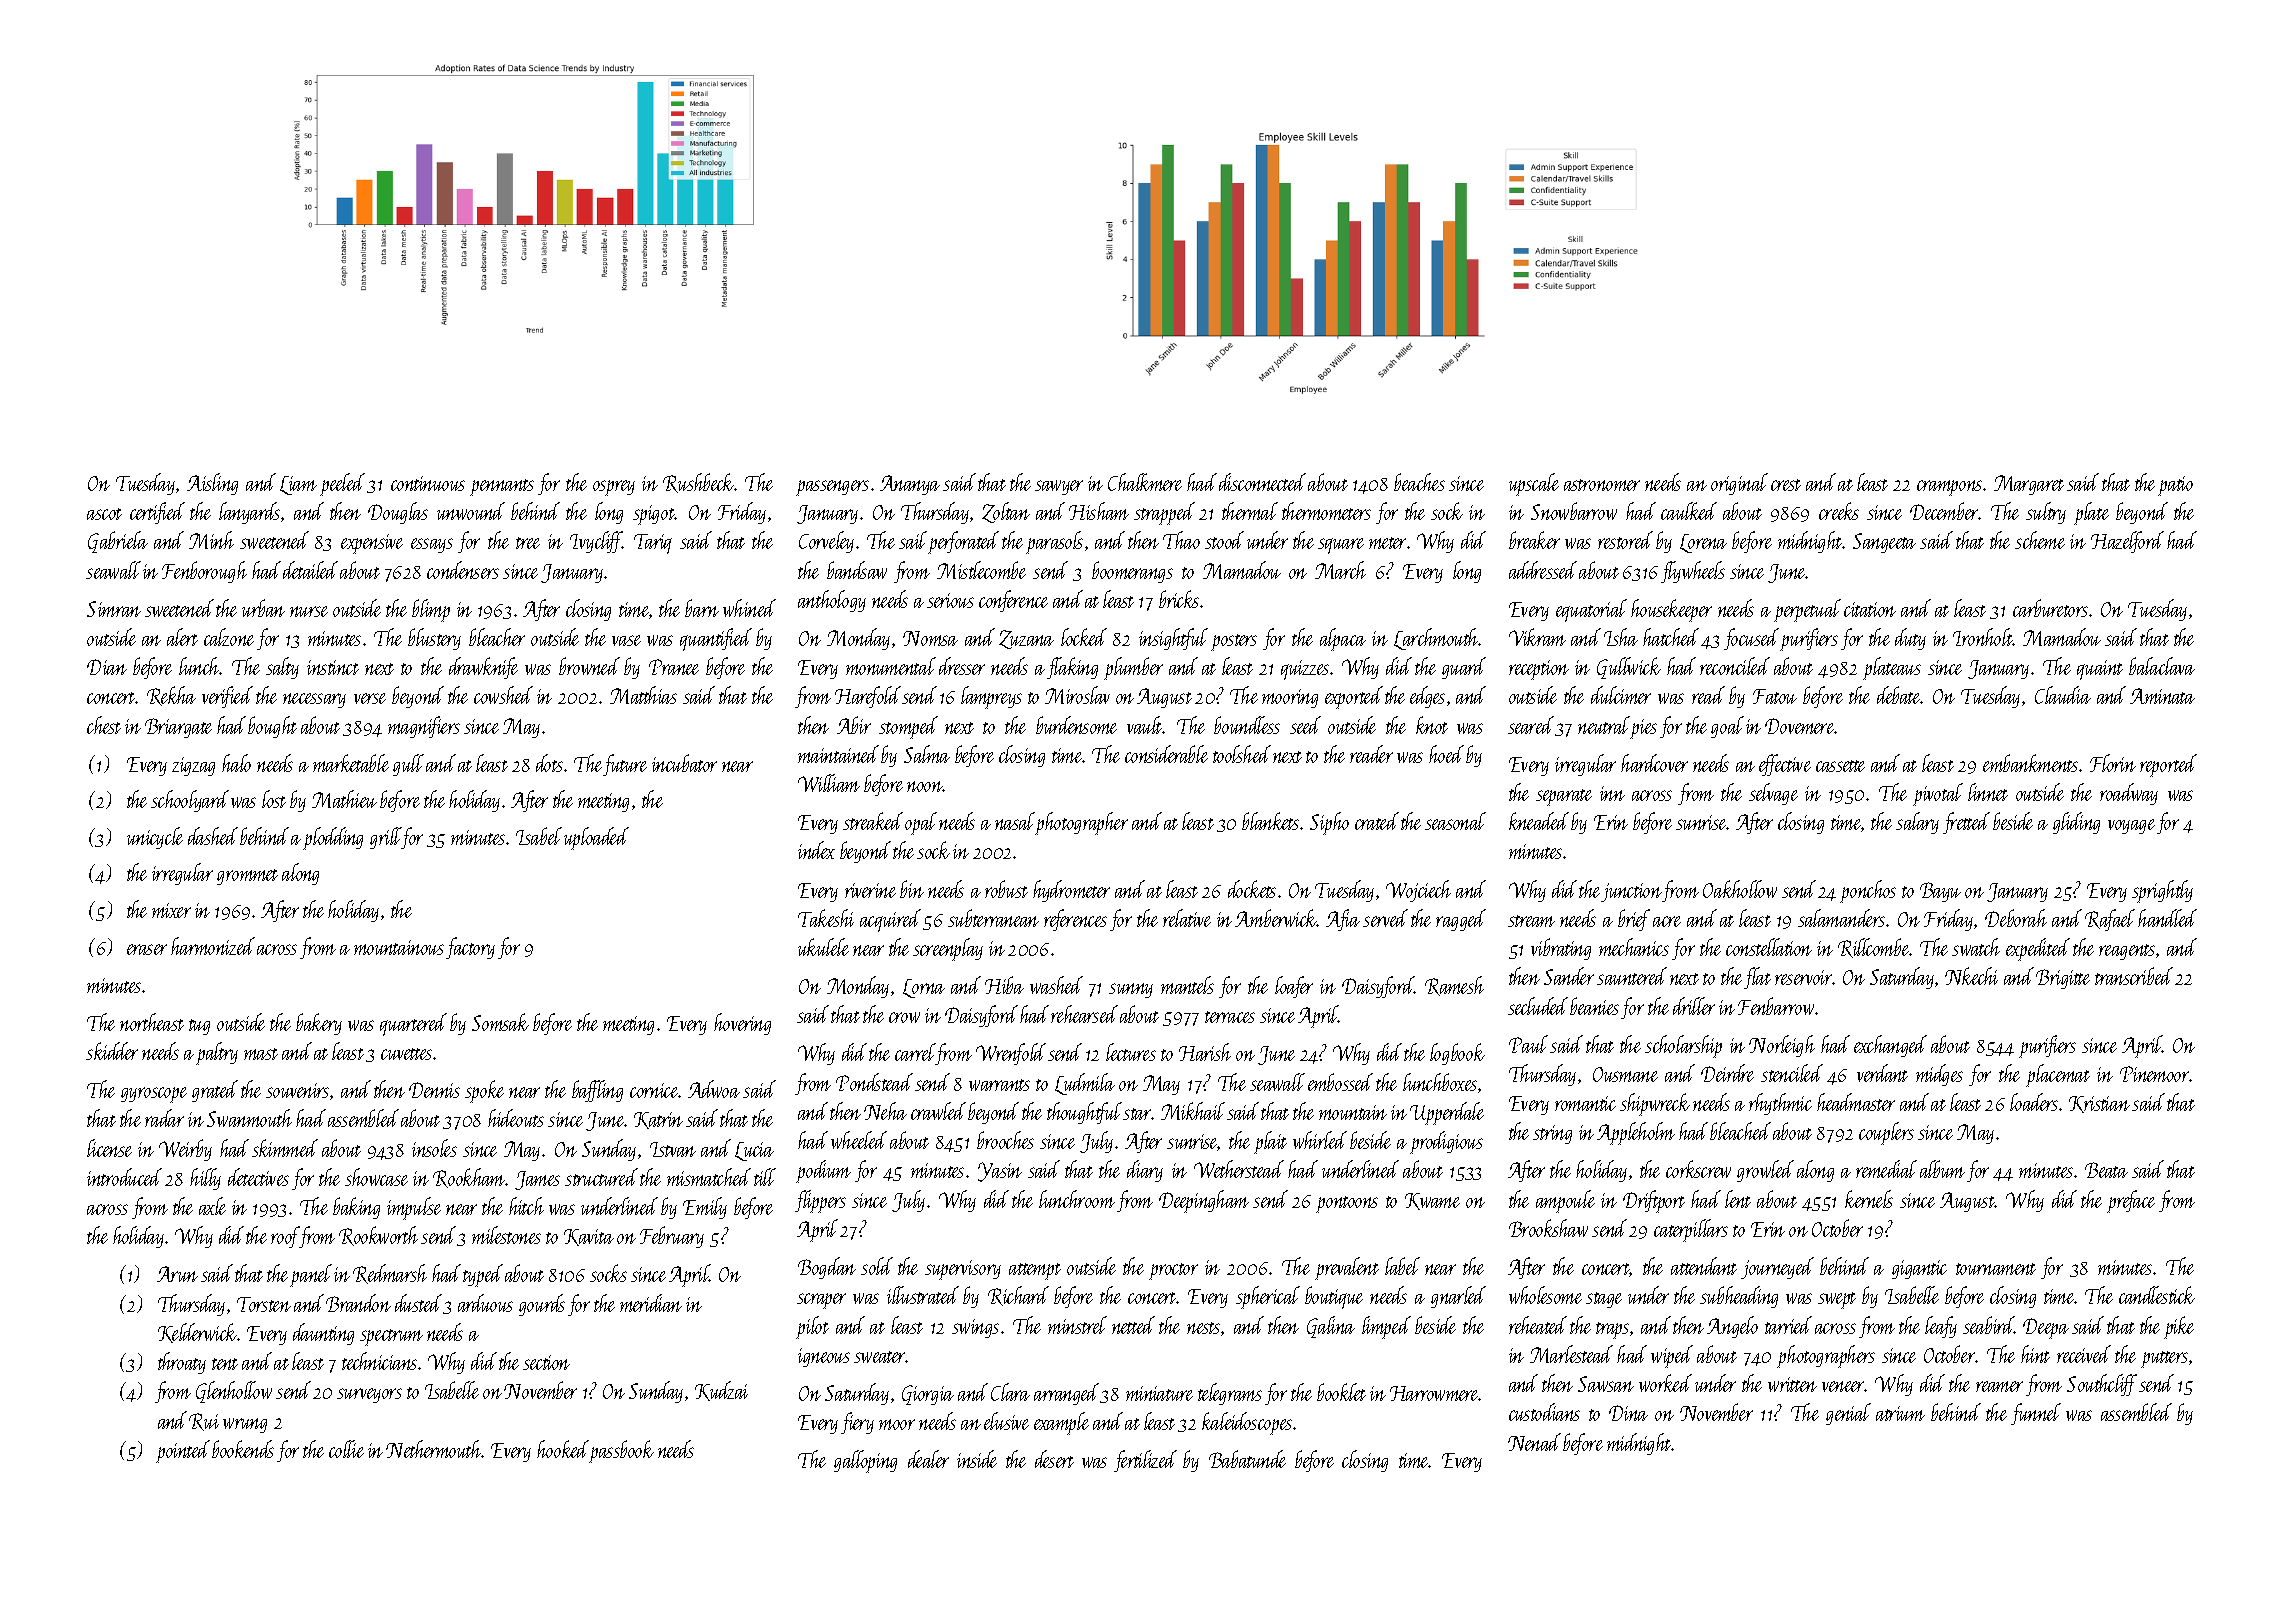  I want to click on Babatunde, so click(1247, 1459).
